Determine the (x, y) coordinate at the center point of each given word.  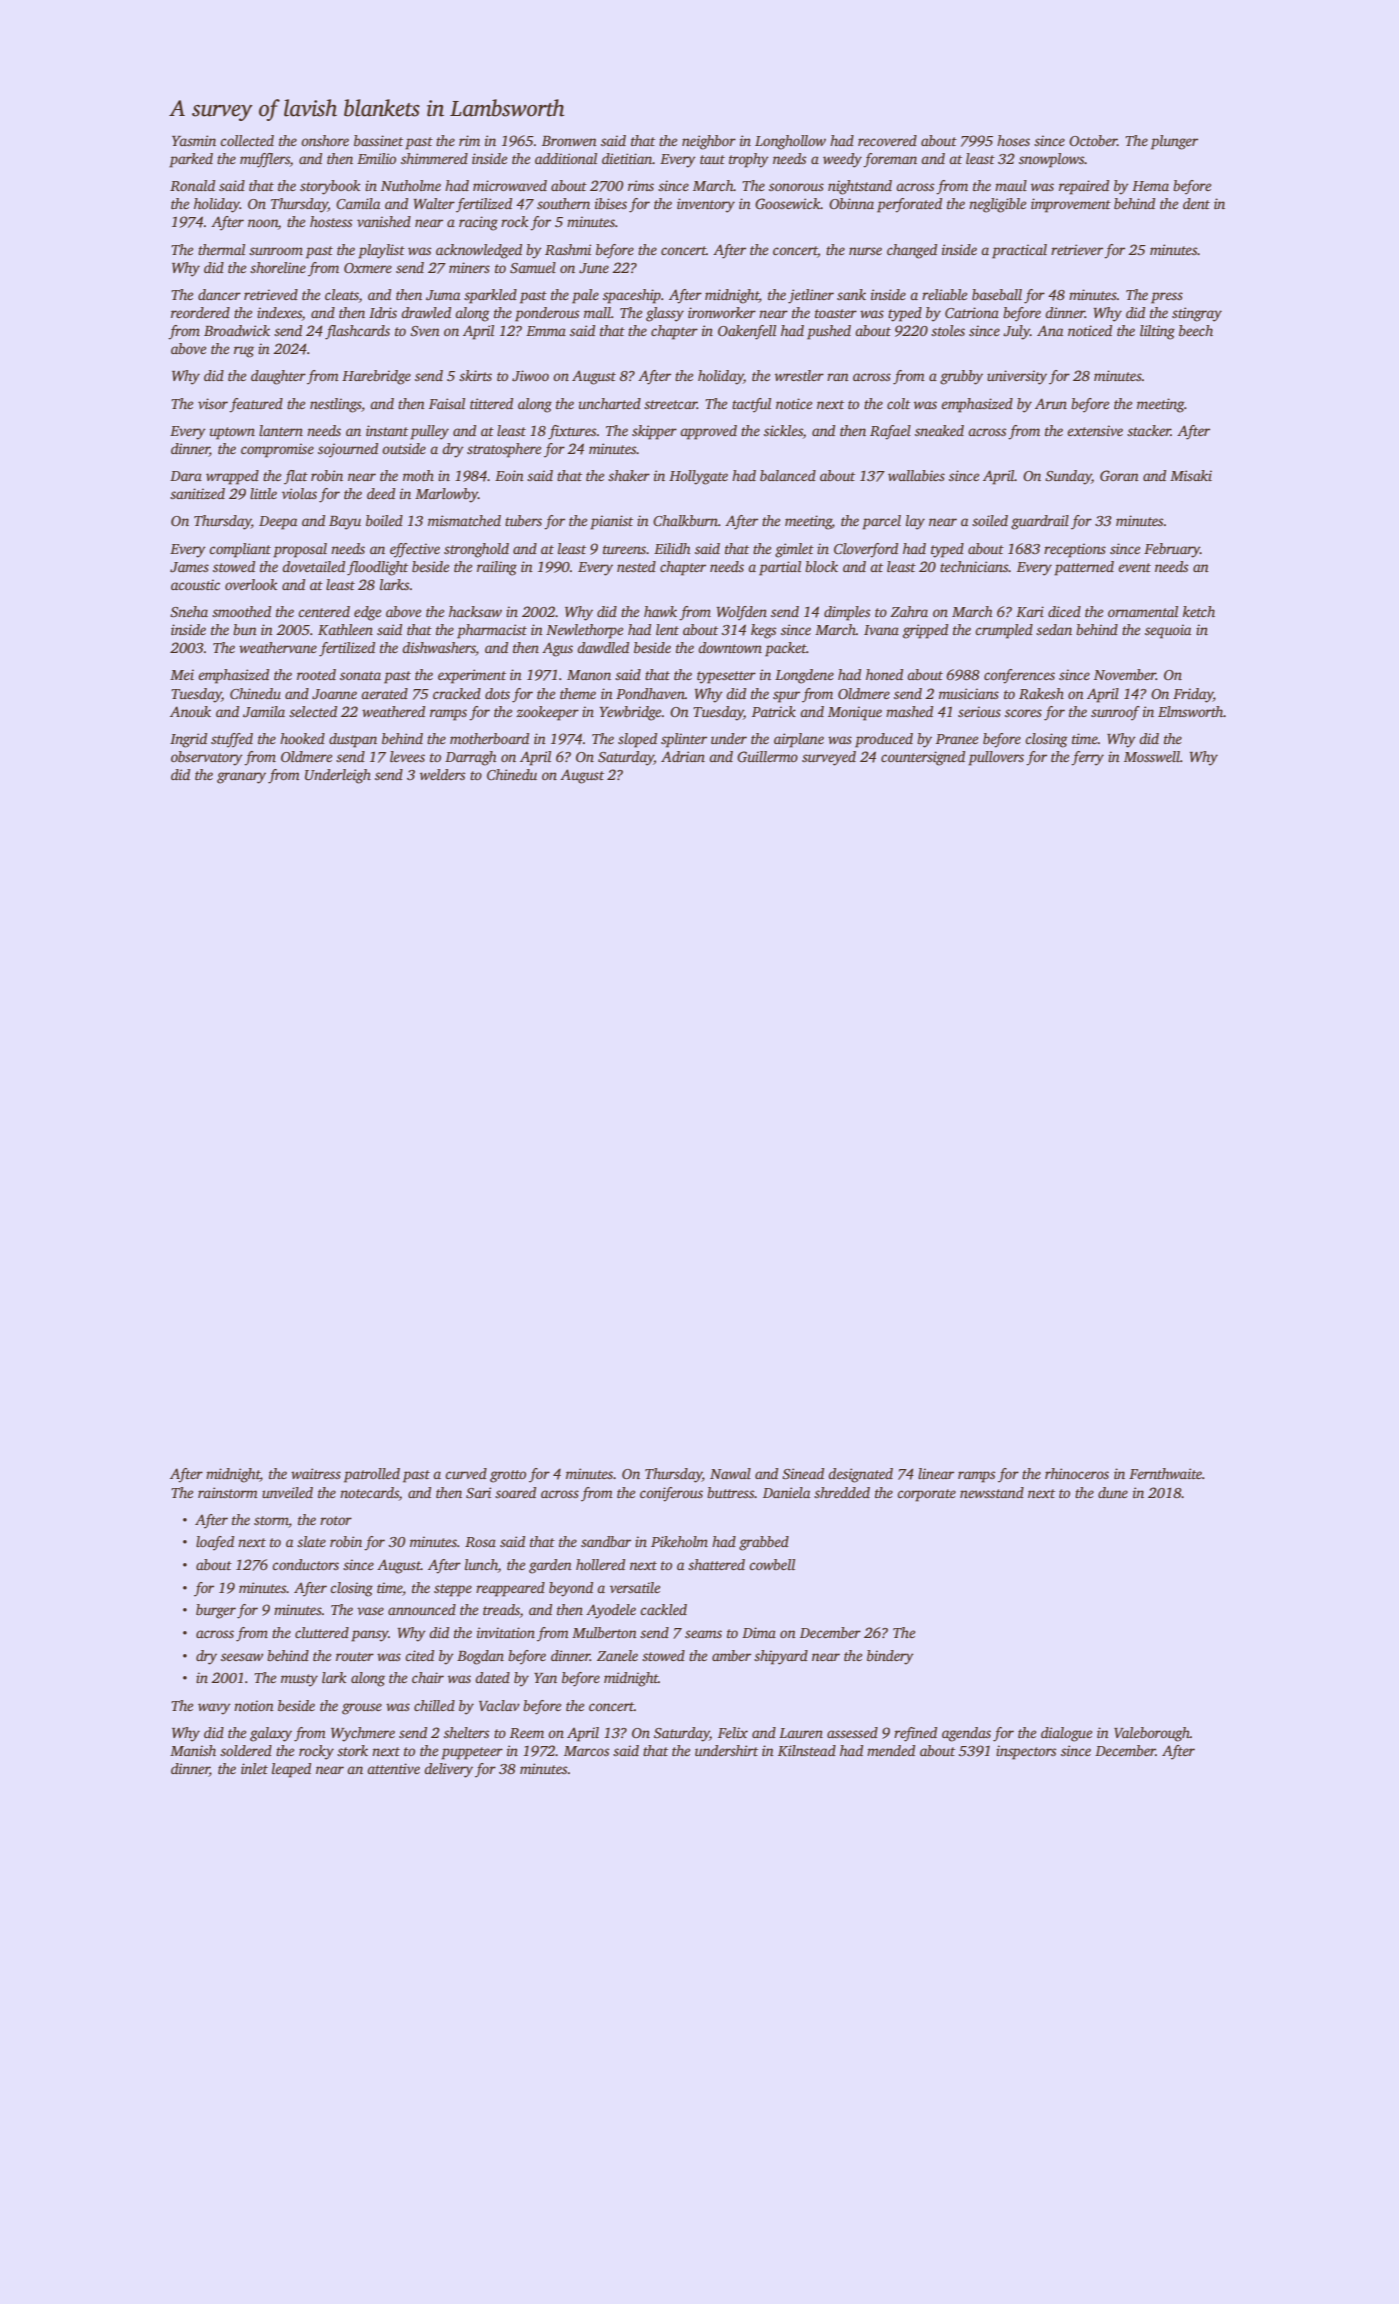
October (1093, 140)
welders (442, 774)
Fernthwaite (1165, 1473)
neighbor (709, 142)
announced (422, 1609)
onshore (325, 140)
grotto (508, 1476)
